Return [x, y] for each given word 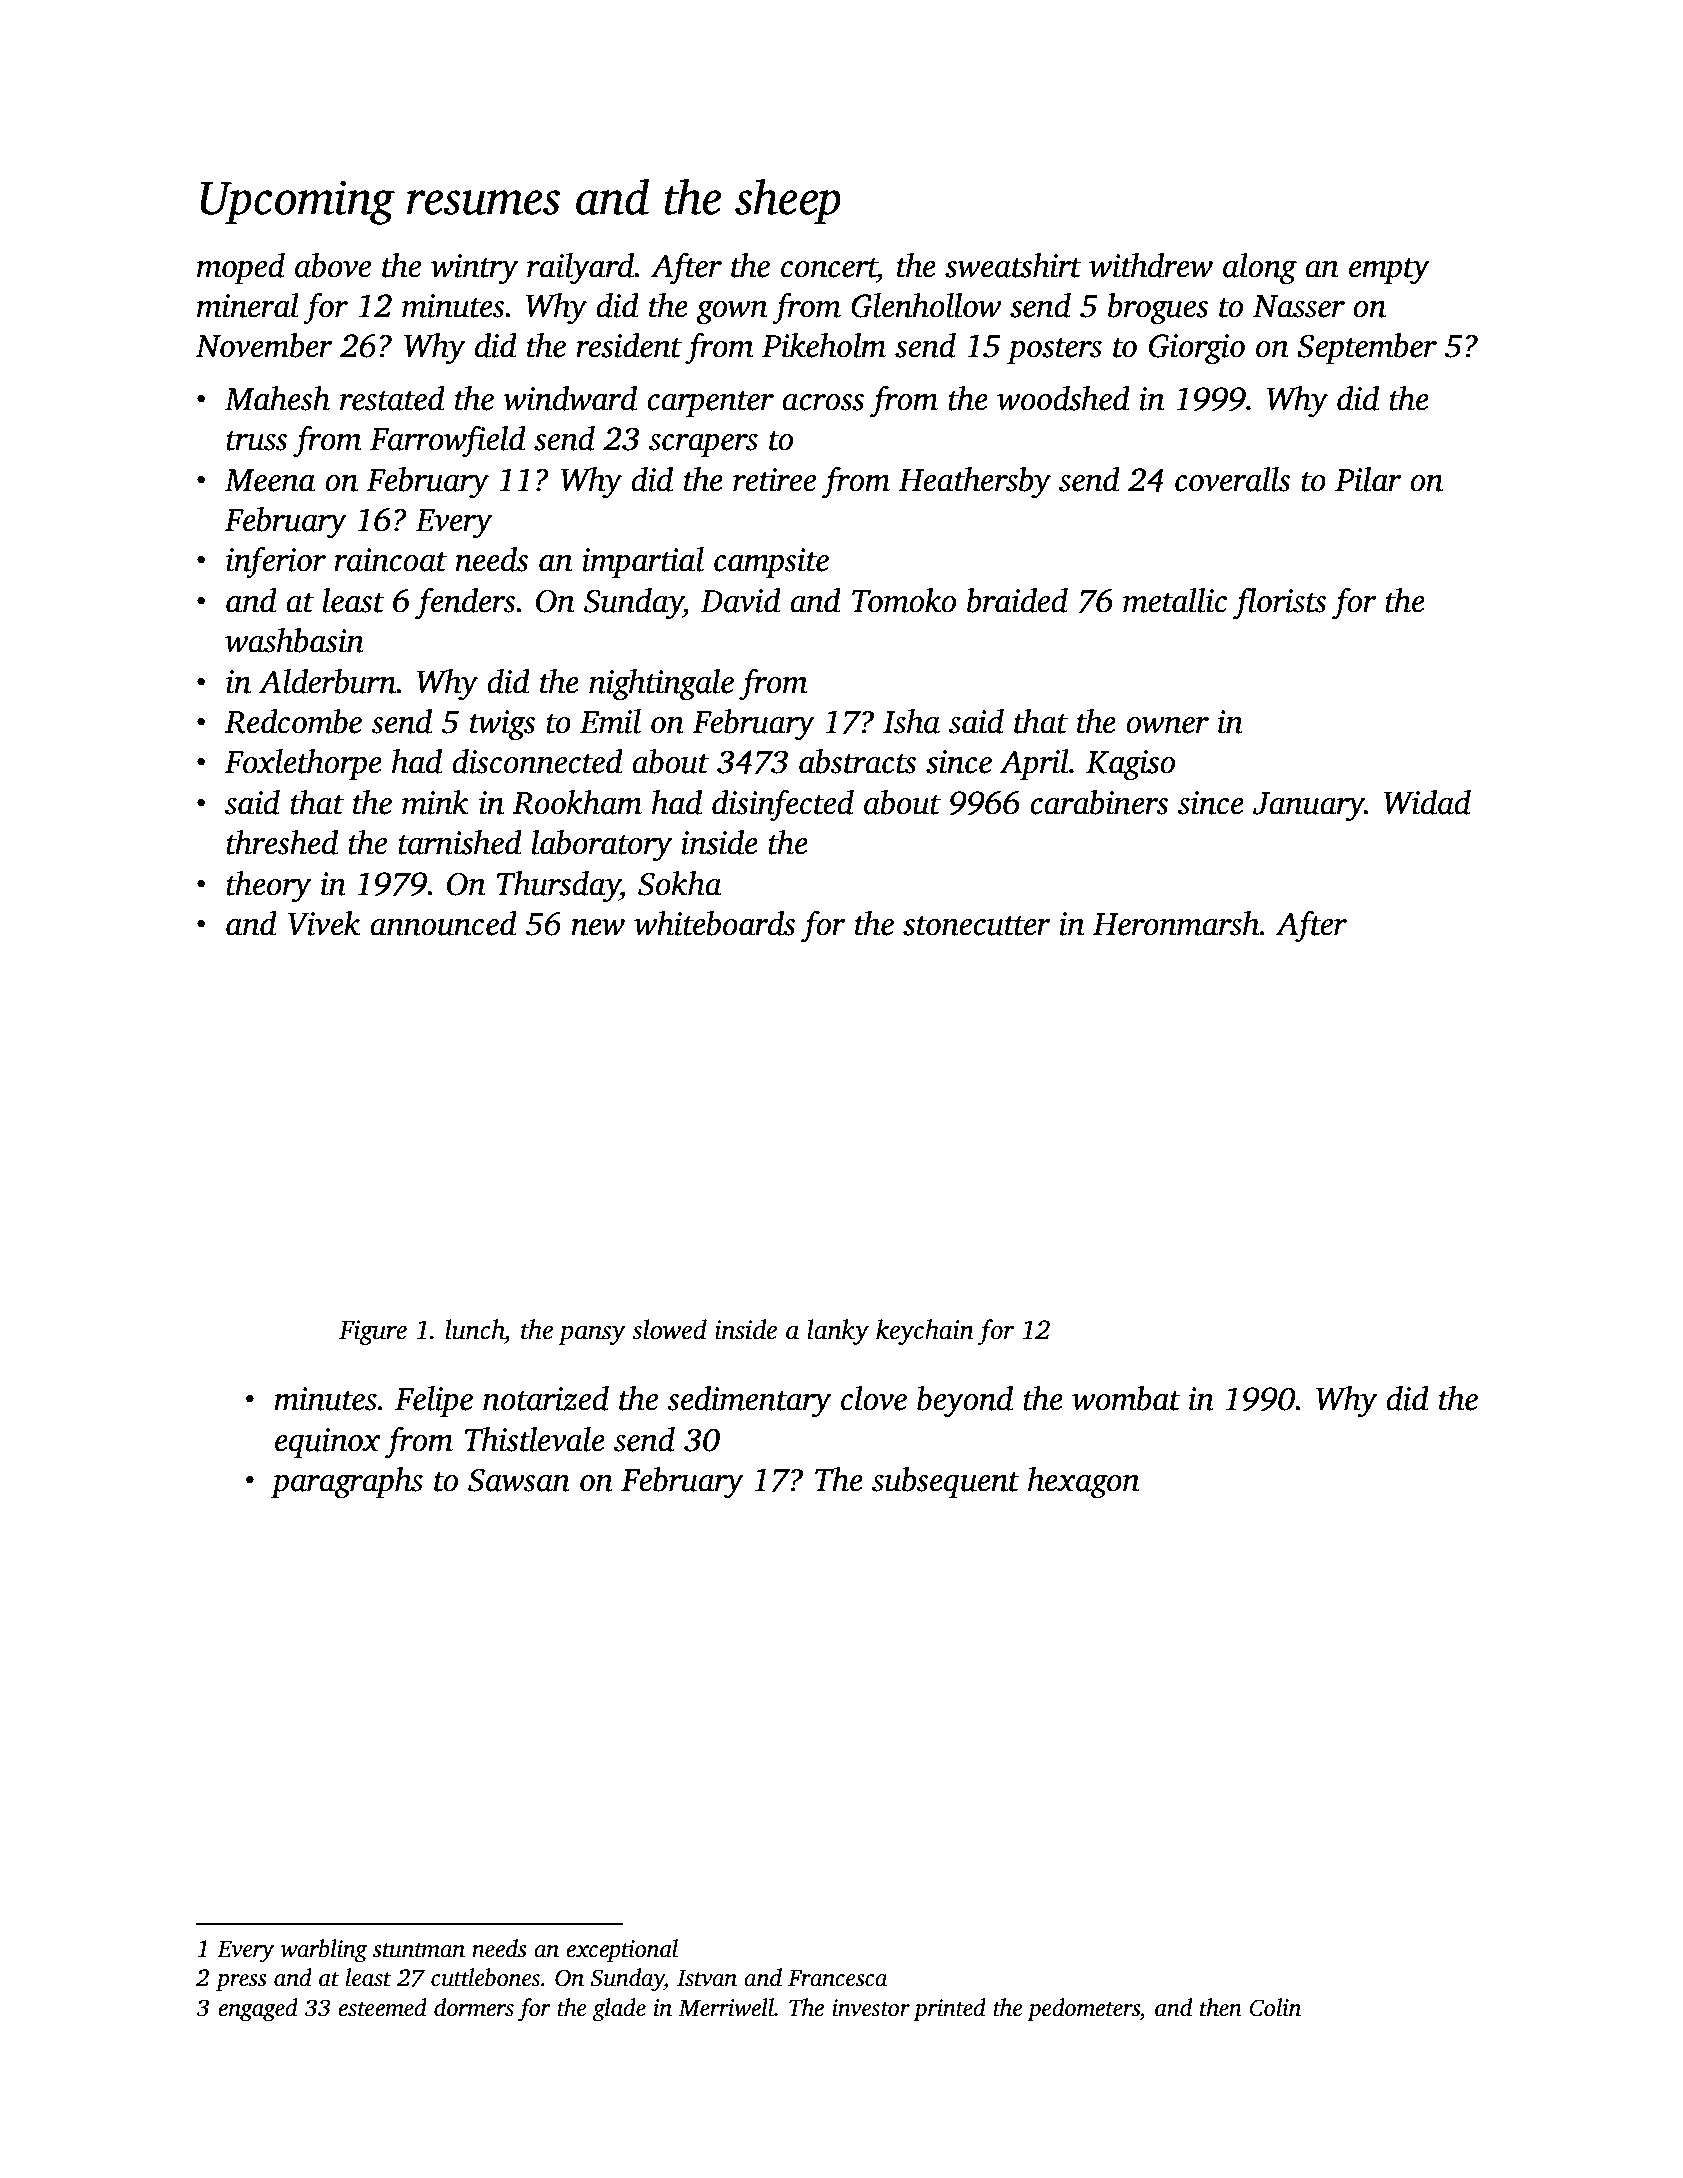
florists [1280, 604]
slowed [669, 1329]
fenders [465, 604]
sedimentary [749, 1402]
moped [241, 268]
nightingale [661, 685]
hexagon [1084, 1483]
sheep [788, 202]
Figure [373, 1332]
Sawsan [519, 1480]
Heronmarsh [1176, 923]
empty [1389, 271]
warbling [324, 1951]
